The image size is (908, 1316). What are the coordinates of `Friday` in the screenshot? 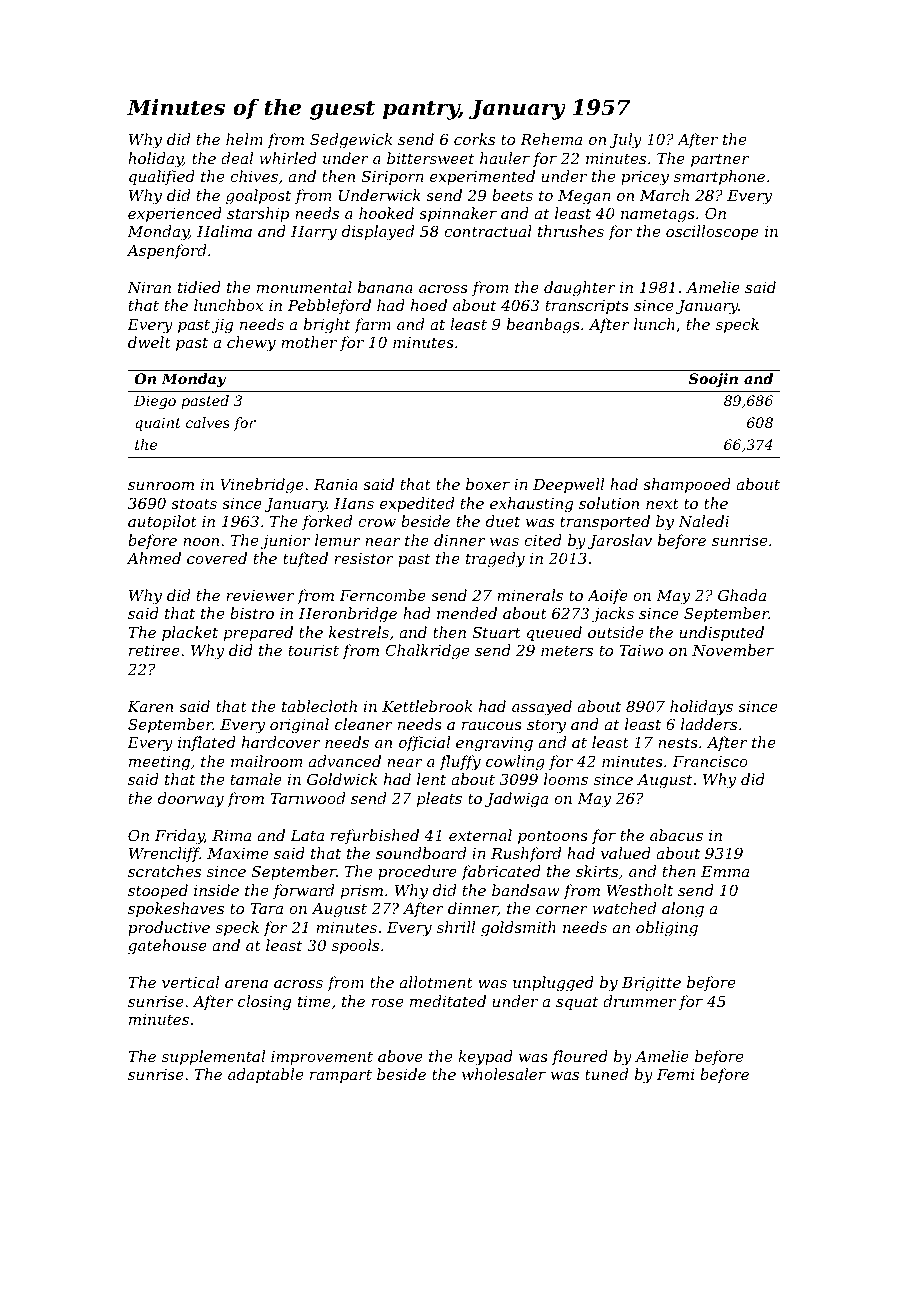 It's located at (179, 837).
